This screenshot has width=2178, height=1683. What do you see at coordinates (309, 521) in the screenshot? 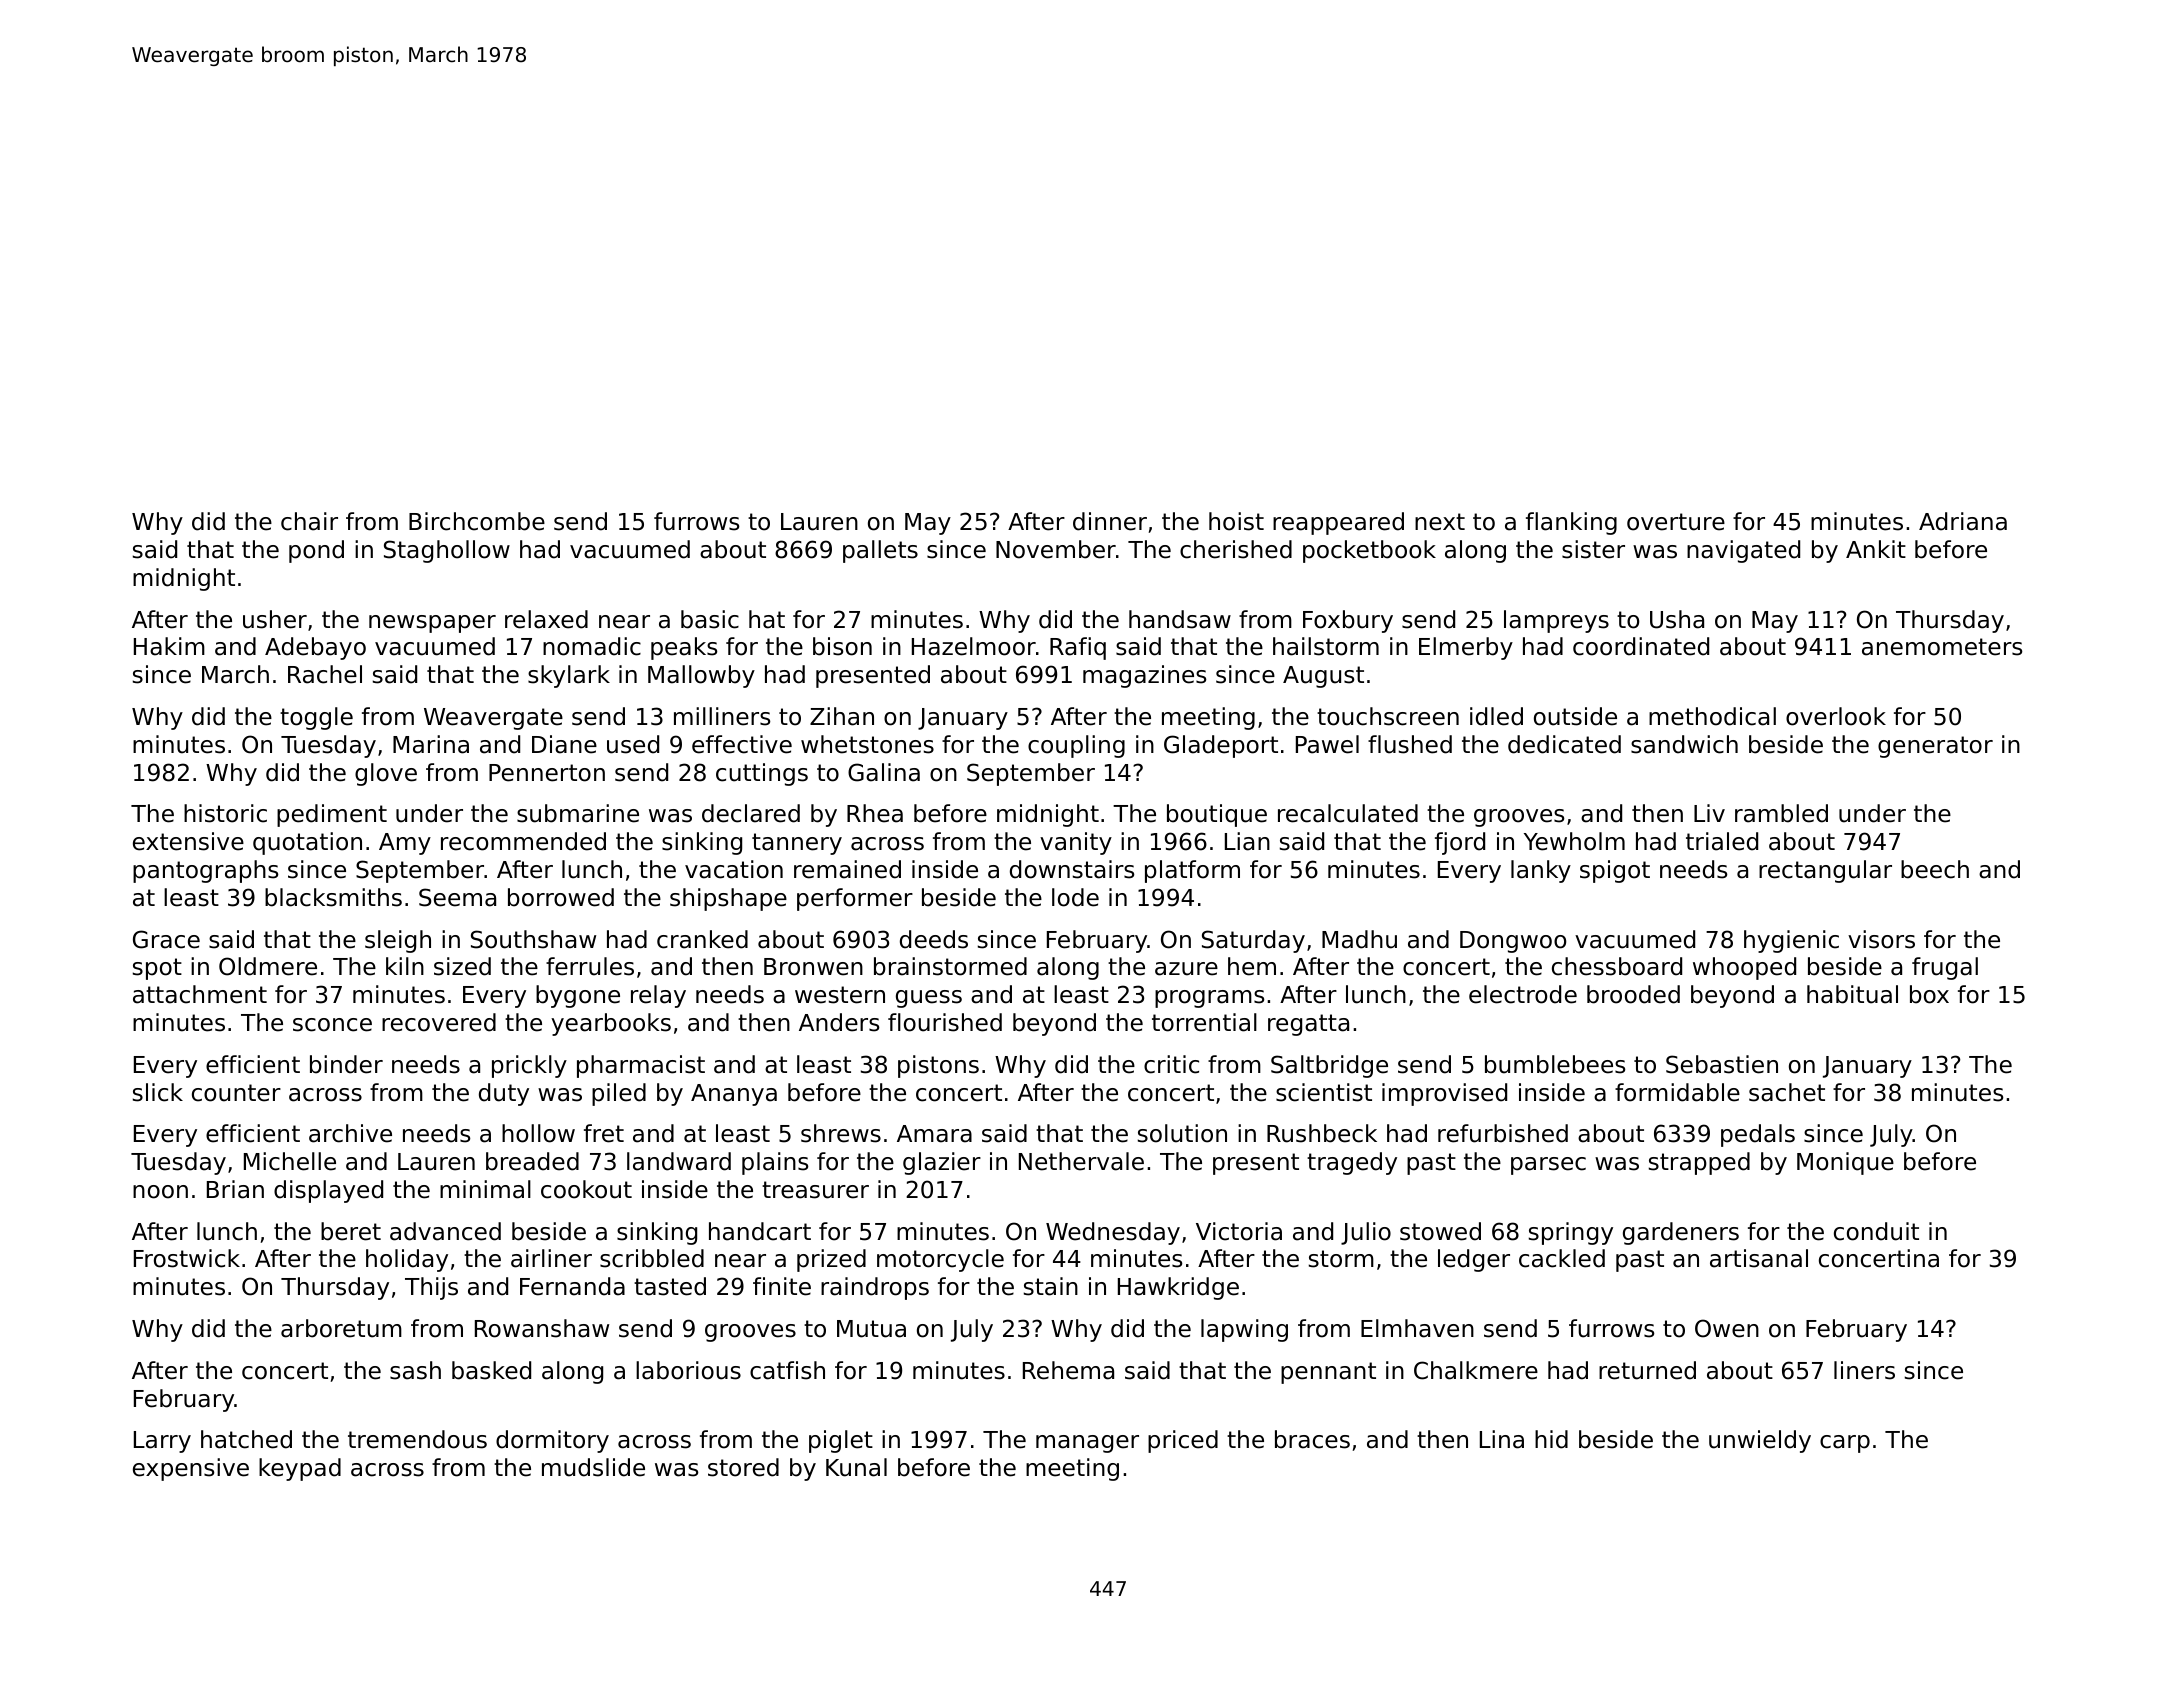
I see `chair` at bounding box center [309, 521].
